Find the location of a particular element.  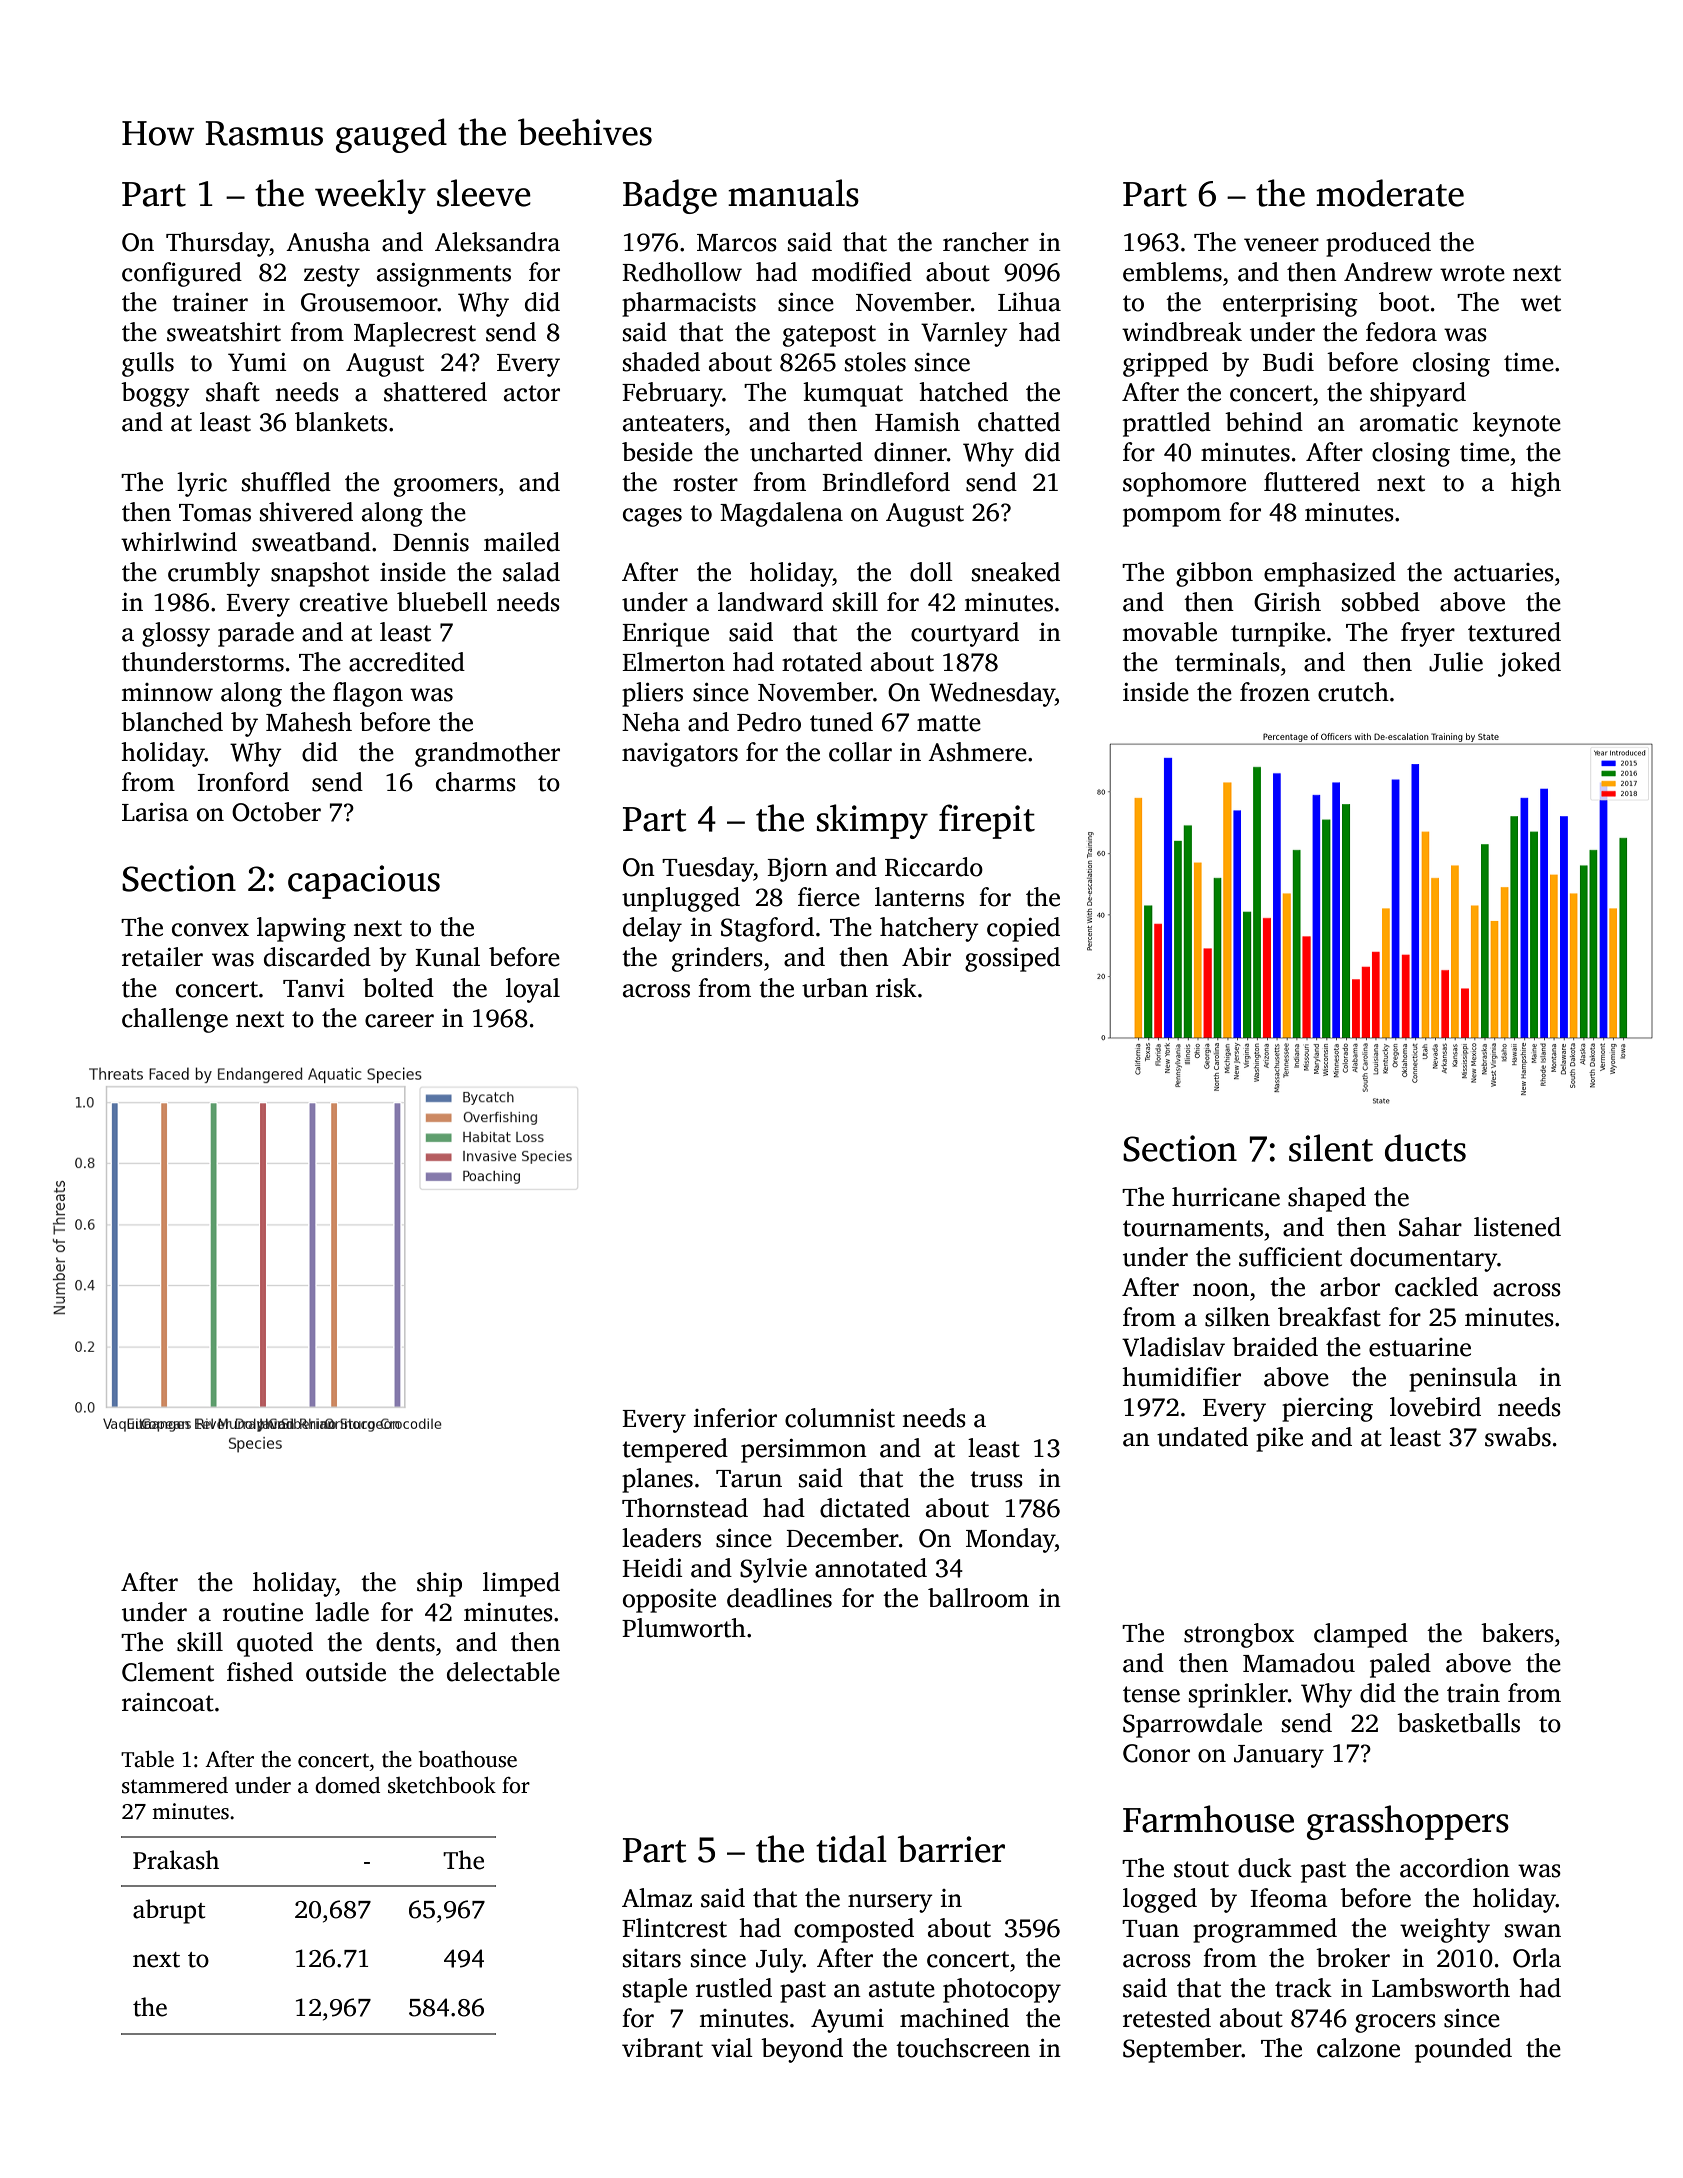

pharmacists is located at coordinates (689, 304).
